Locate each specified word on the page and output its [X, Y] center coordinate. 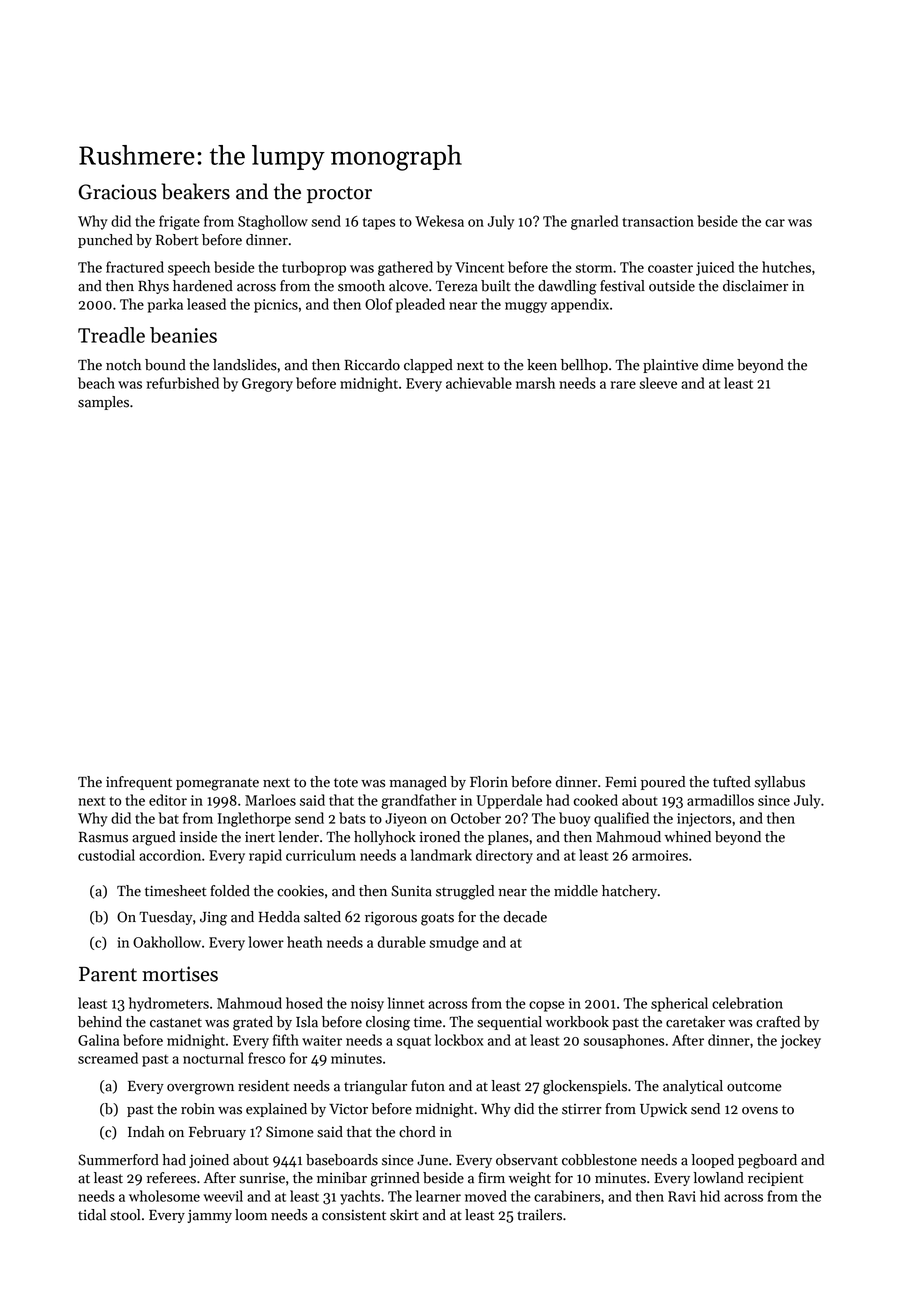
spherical [679, 1004]
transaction [658, 221]
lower [266, 942]
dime [718, 365]
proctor [339, 194]
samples [103, 403]
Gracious [118, 192]
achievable [479, 383]
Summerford [118, 1160]
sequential [509, 1023]
